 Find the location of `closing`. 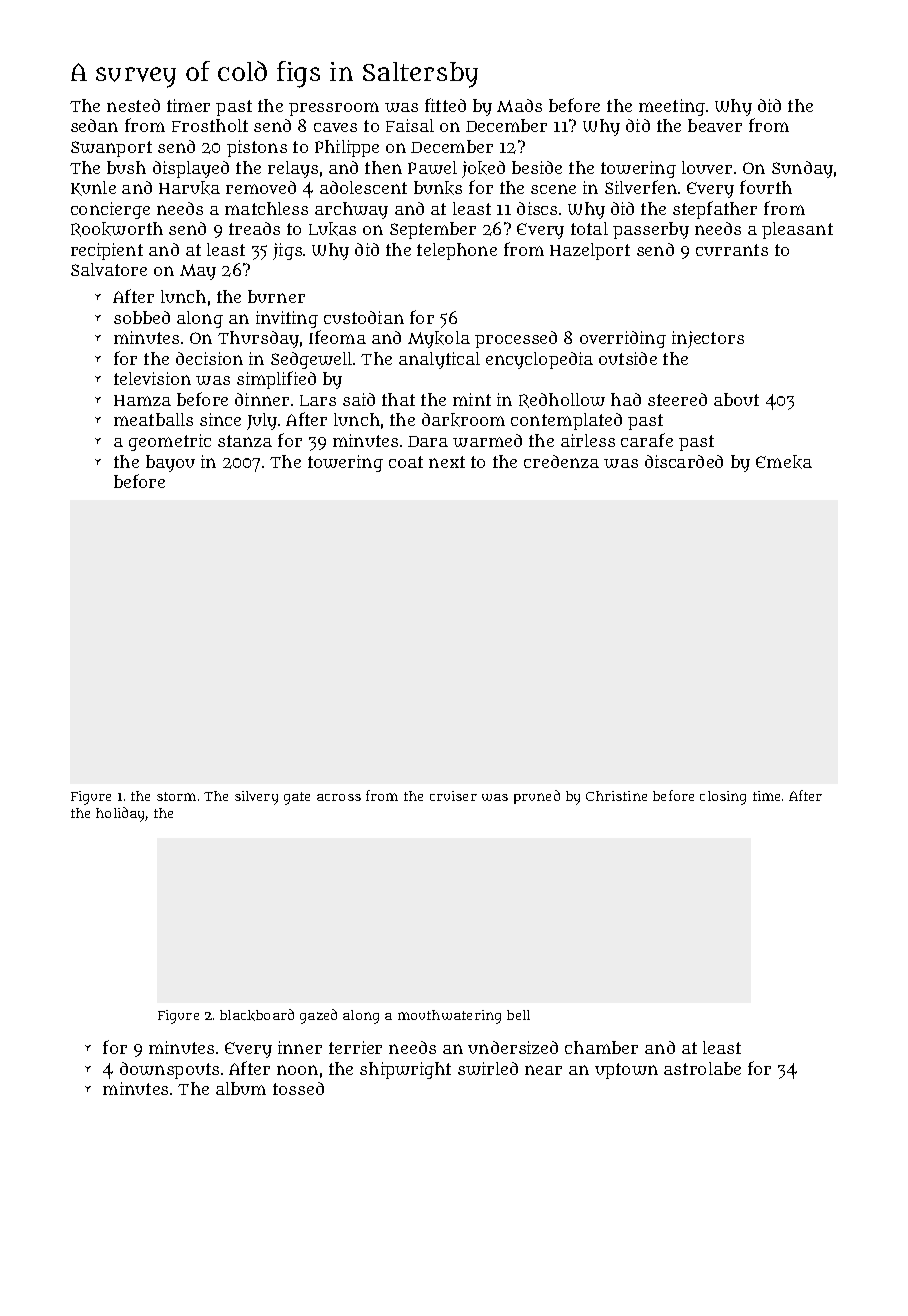

closing is located at coordinates (723, 798).
